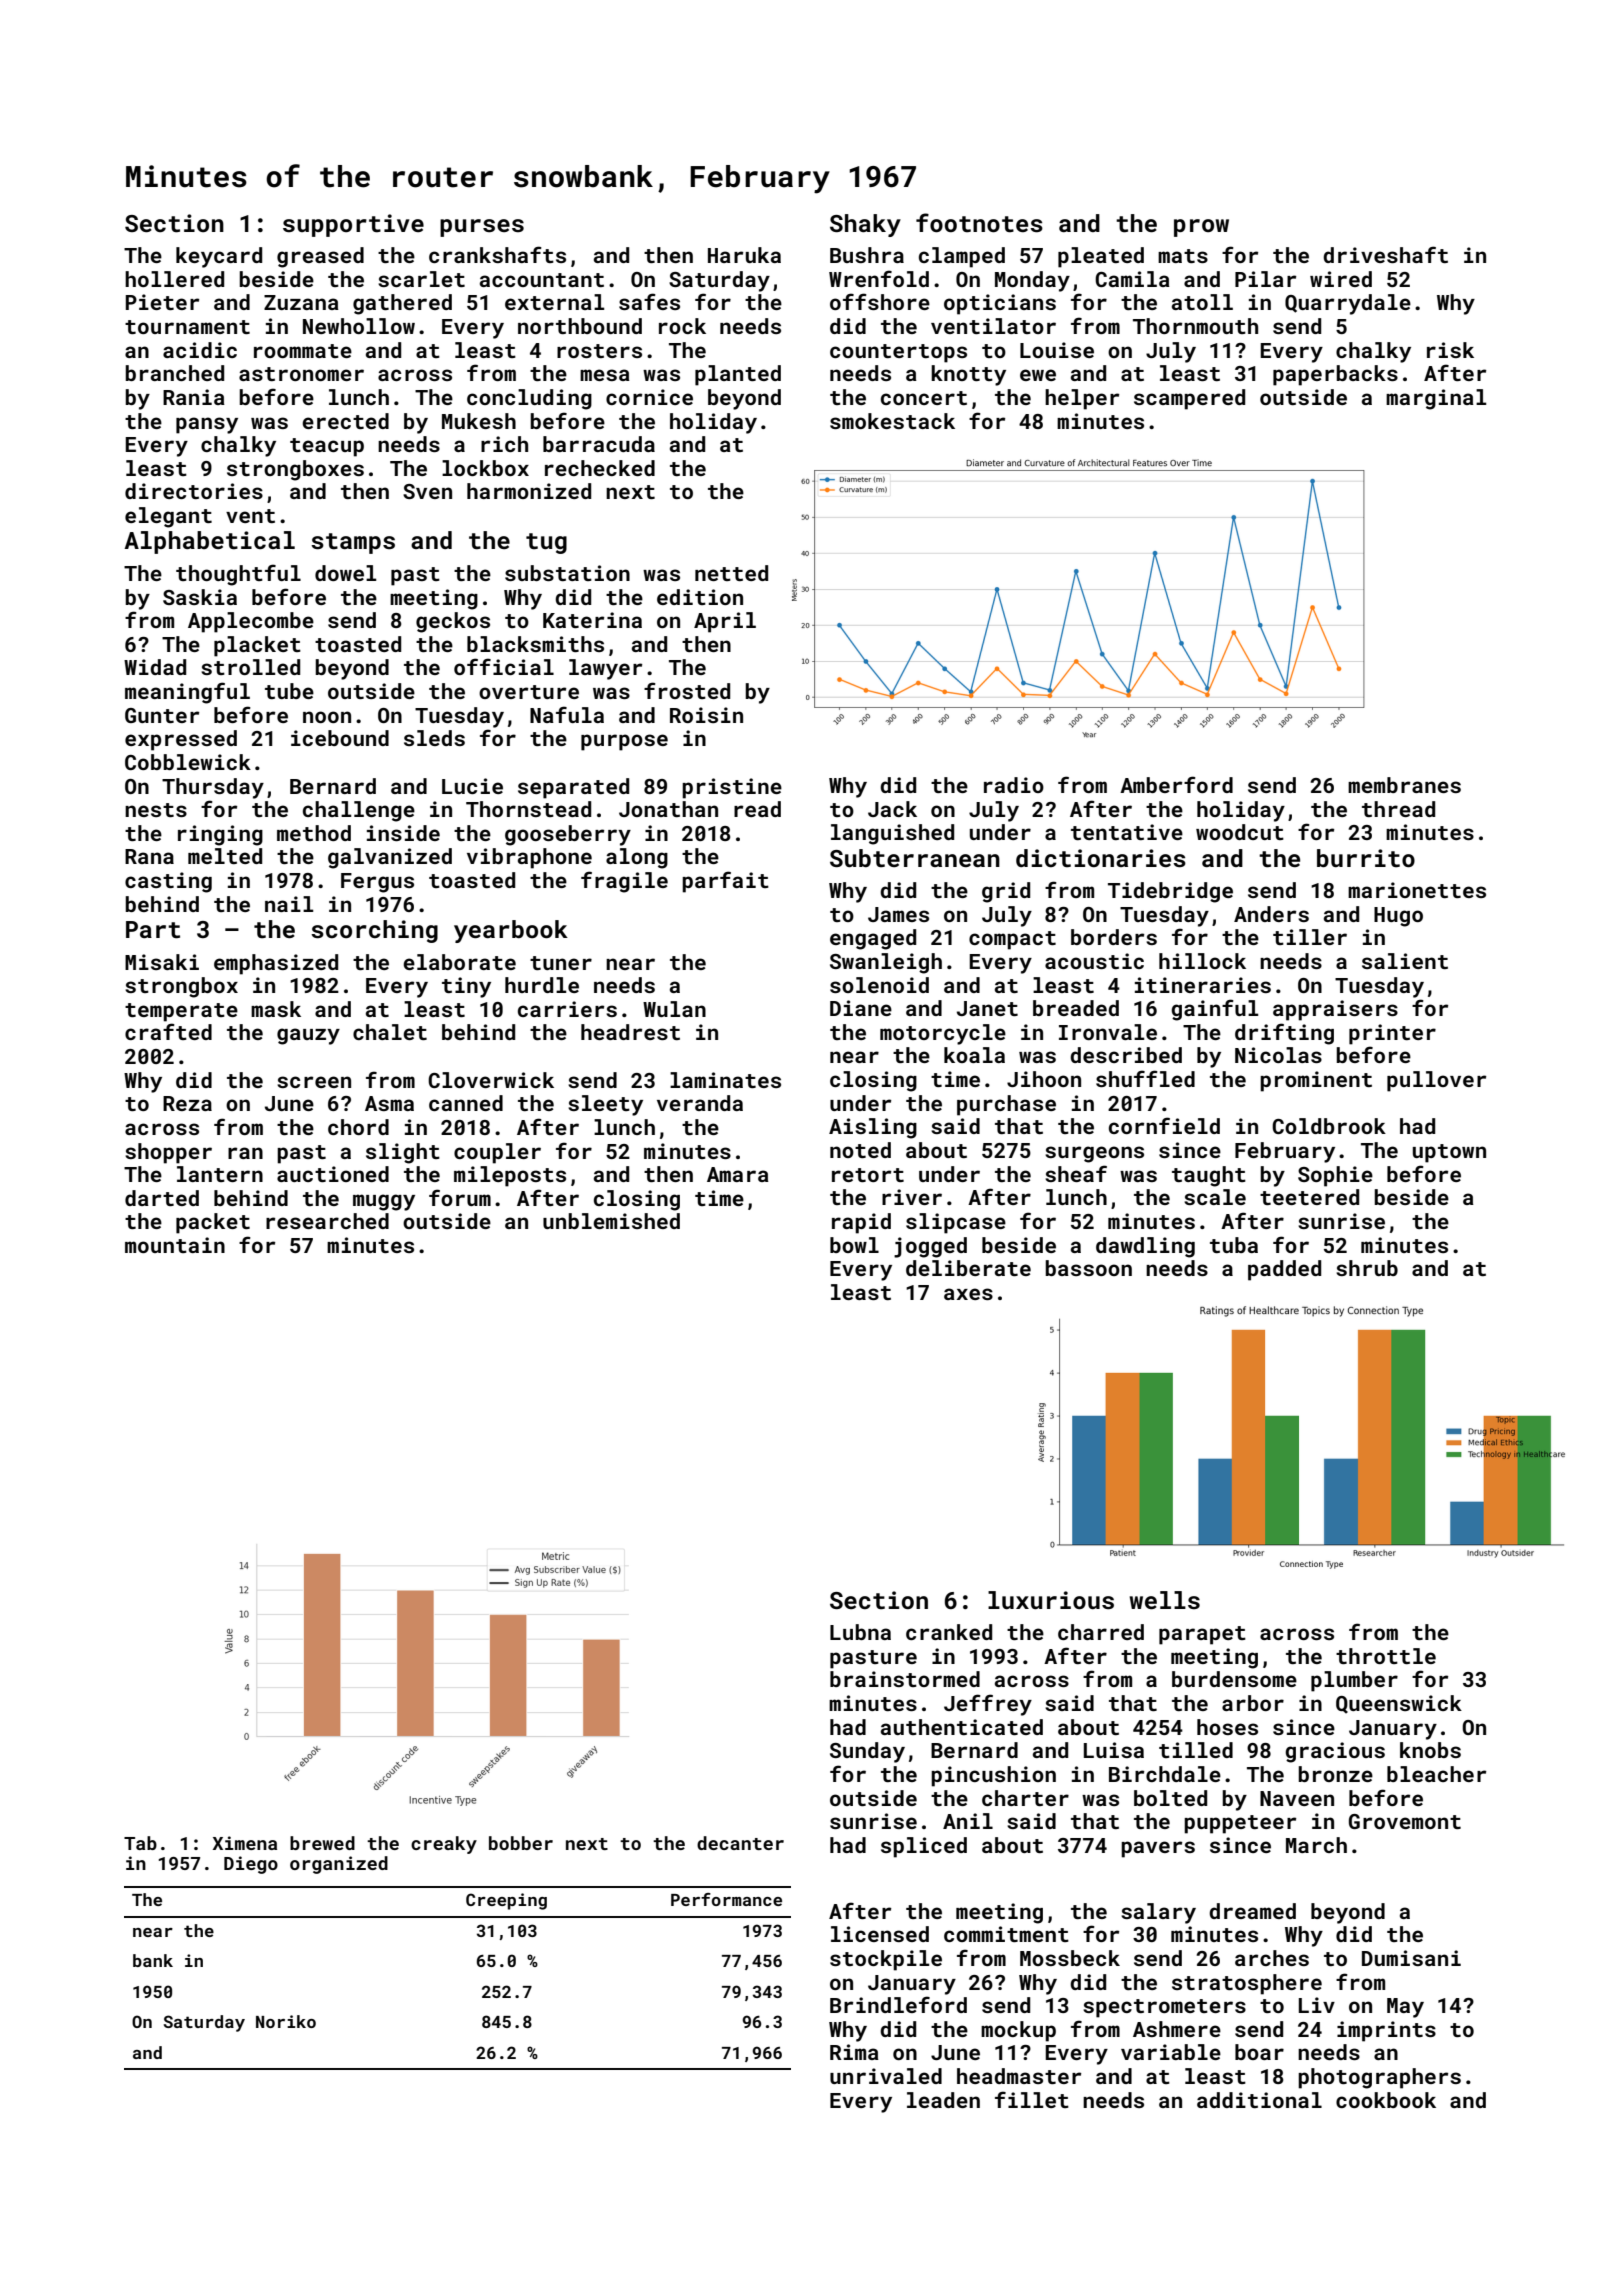 The height and width of the image is (2292, 1620). What do you see at coordinates (854, 2052) in the image?
I see `Rima` at bounding box center [854, 2052].
